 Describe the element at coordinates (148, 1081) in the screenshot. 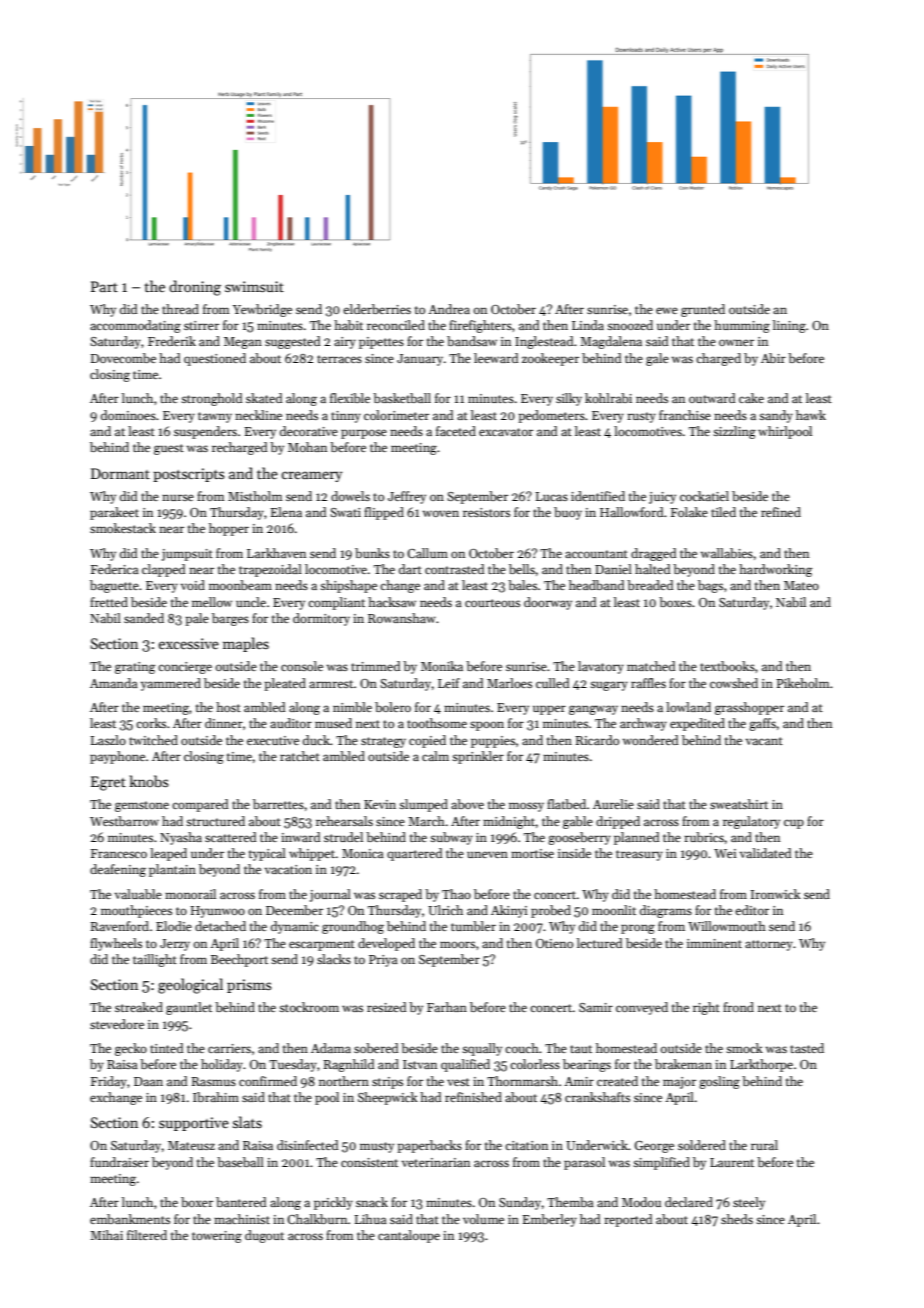

I see `Daan` at that location.
